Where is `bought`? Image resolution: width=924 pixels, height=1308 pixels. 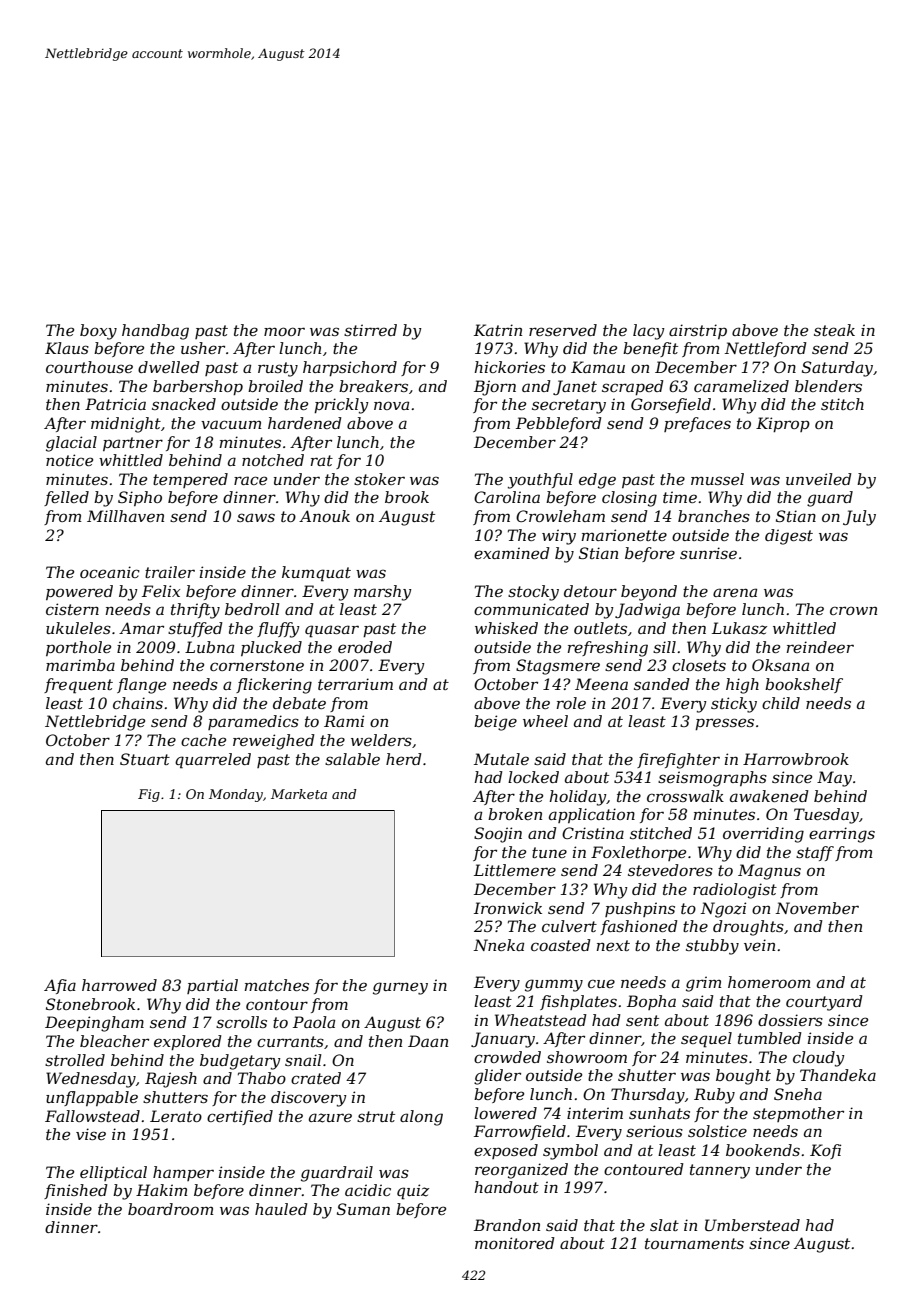
bought is located at coordinates (743, 1077).
